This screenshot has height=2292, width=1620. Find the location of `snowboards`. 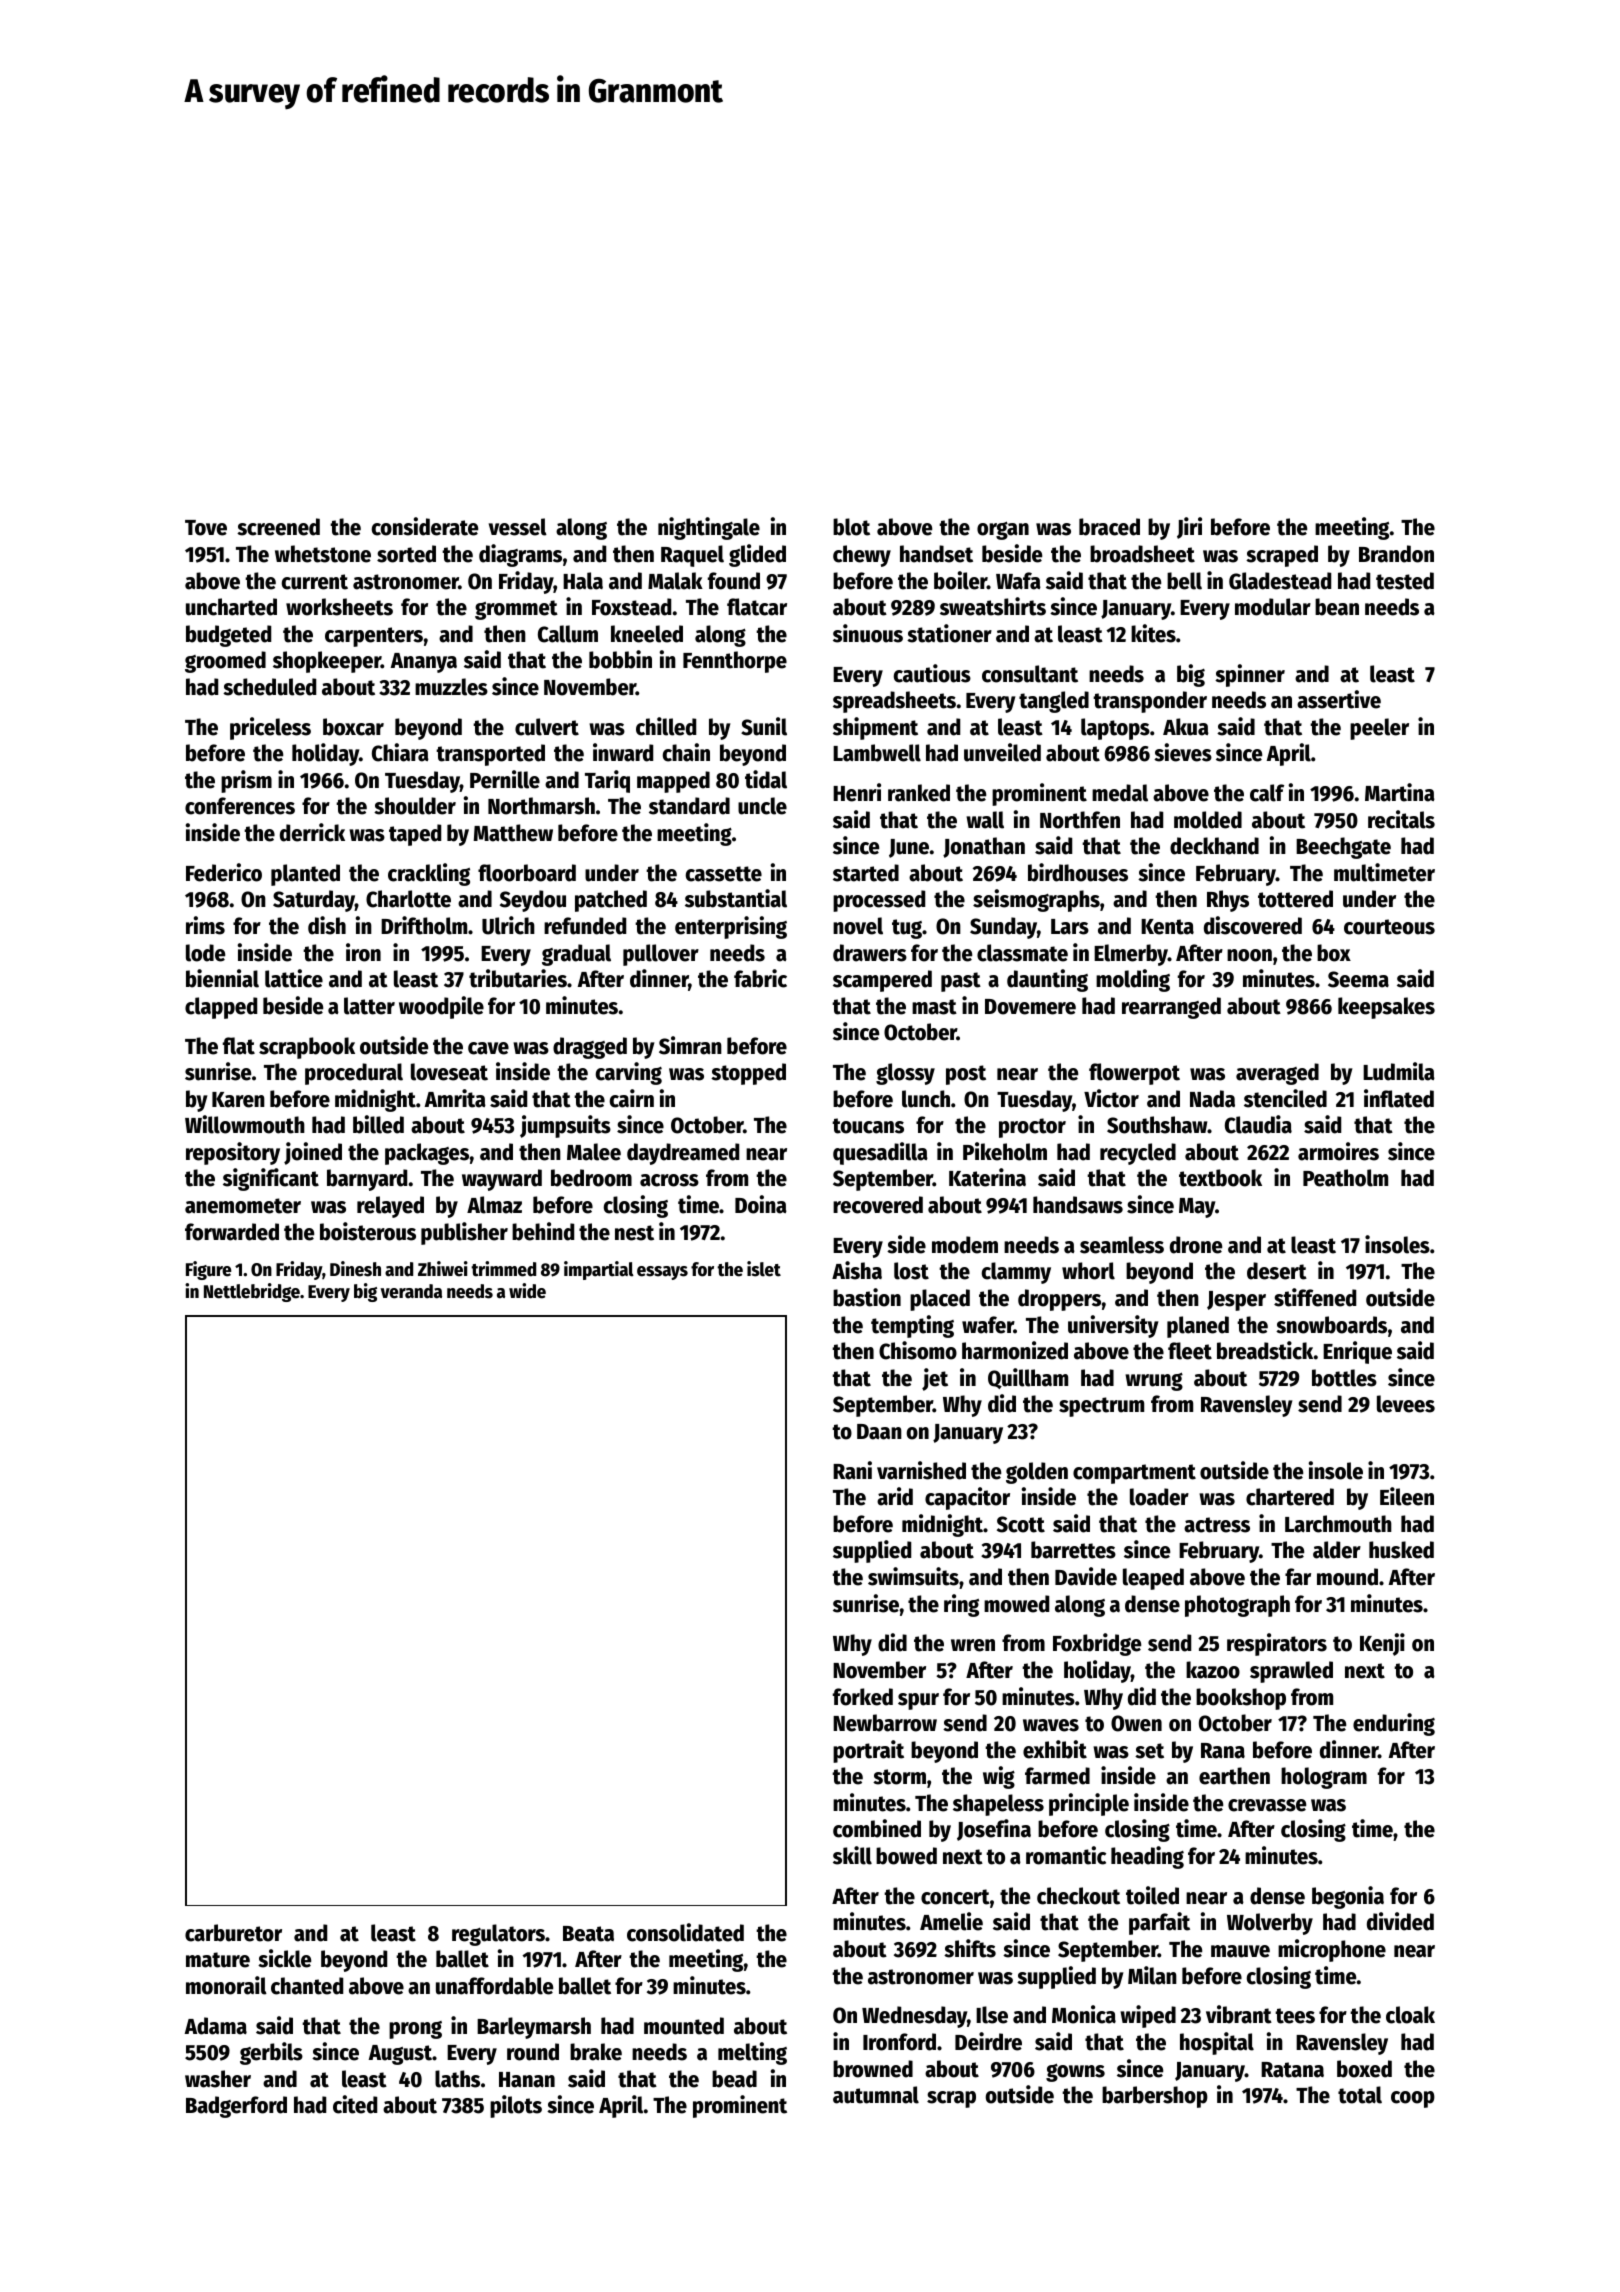

snowboards is located at coordinates (1331, 1325).
